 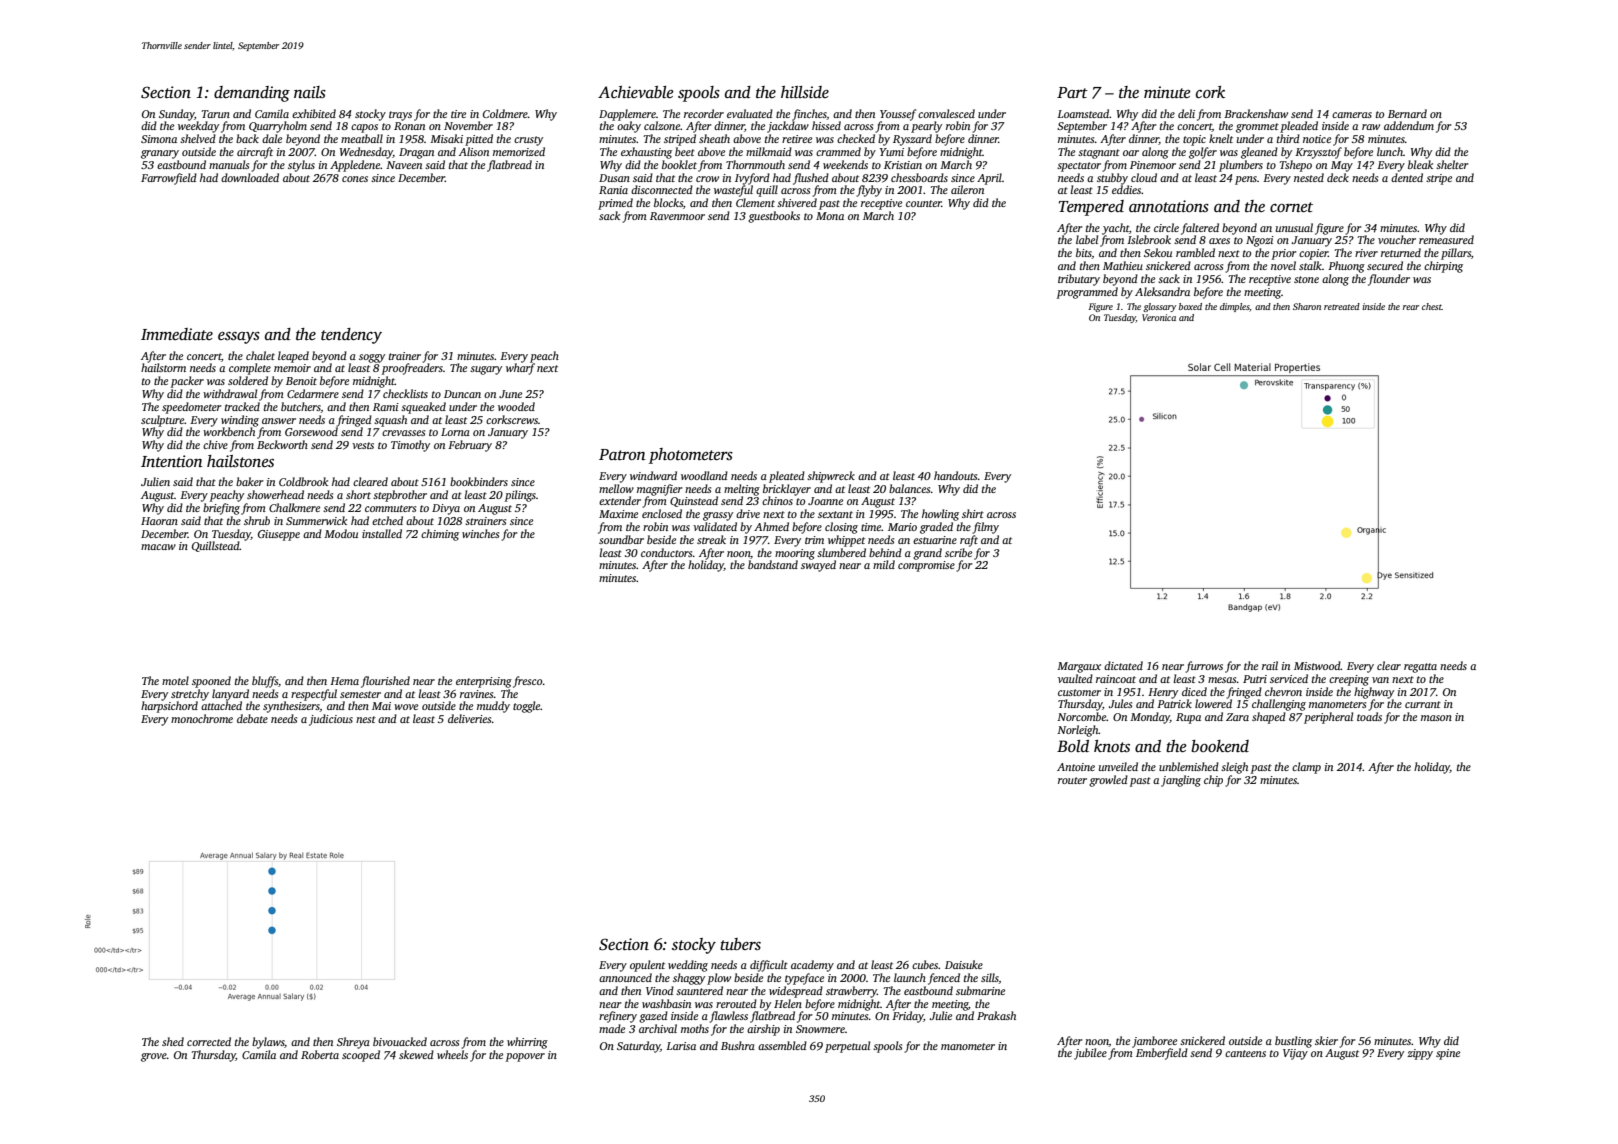 I want to click on perpetual, so click(x=847, y=1047).
